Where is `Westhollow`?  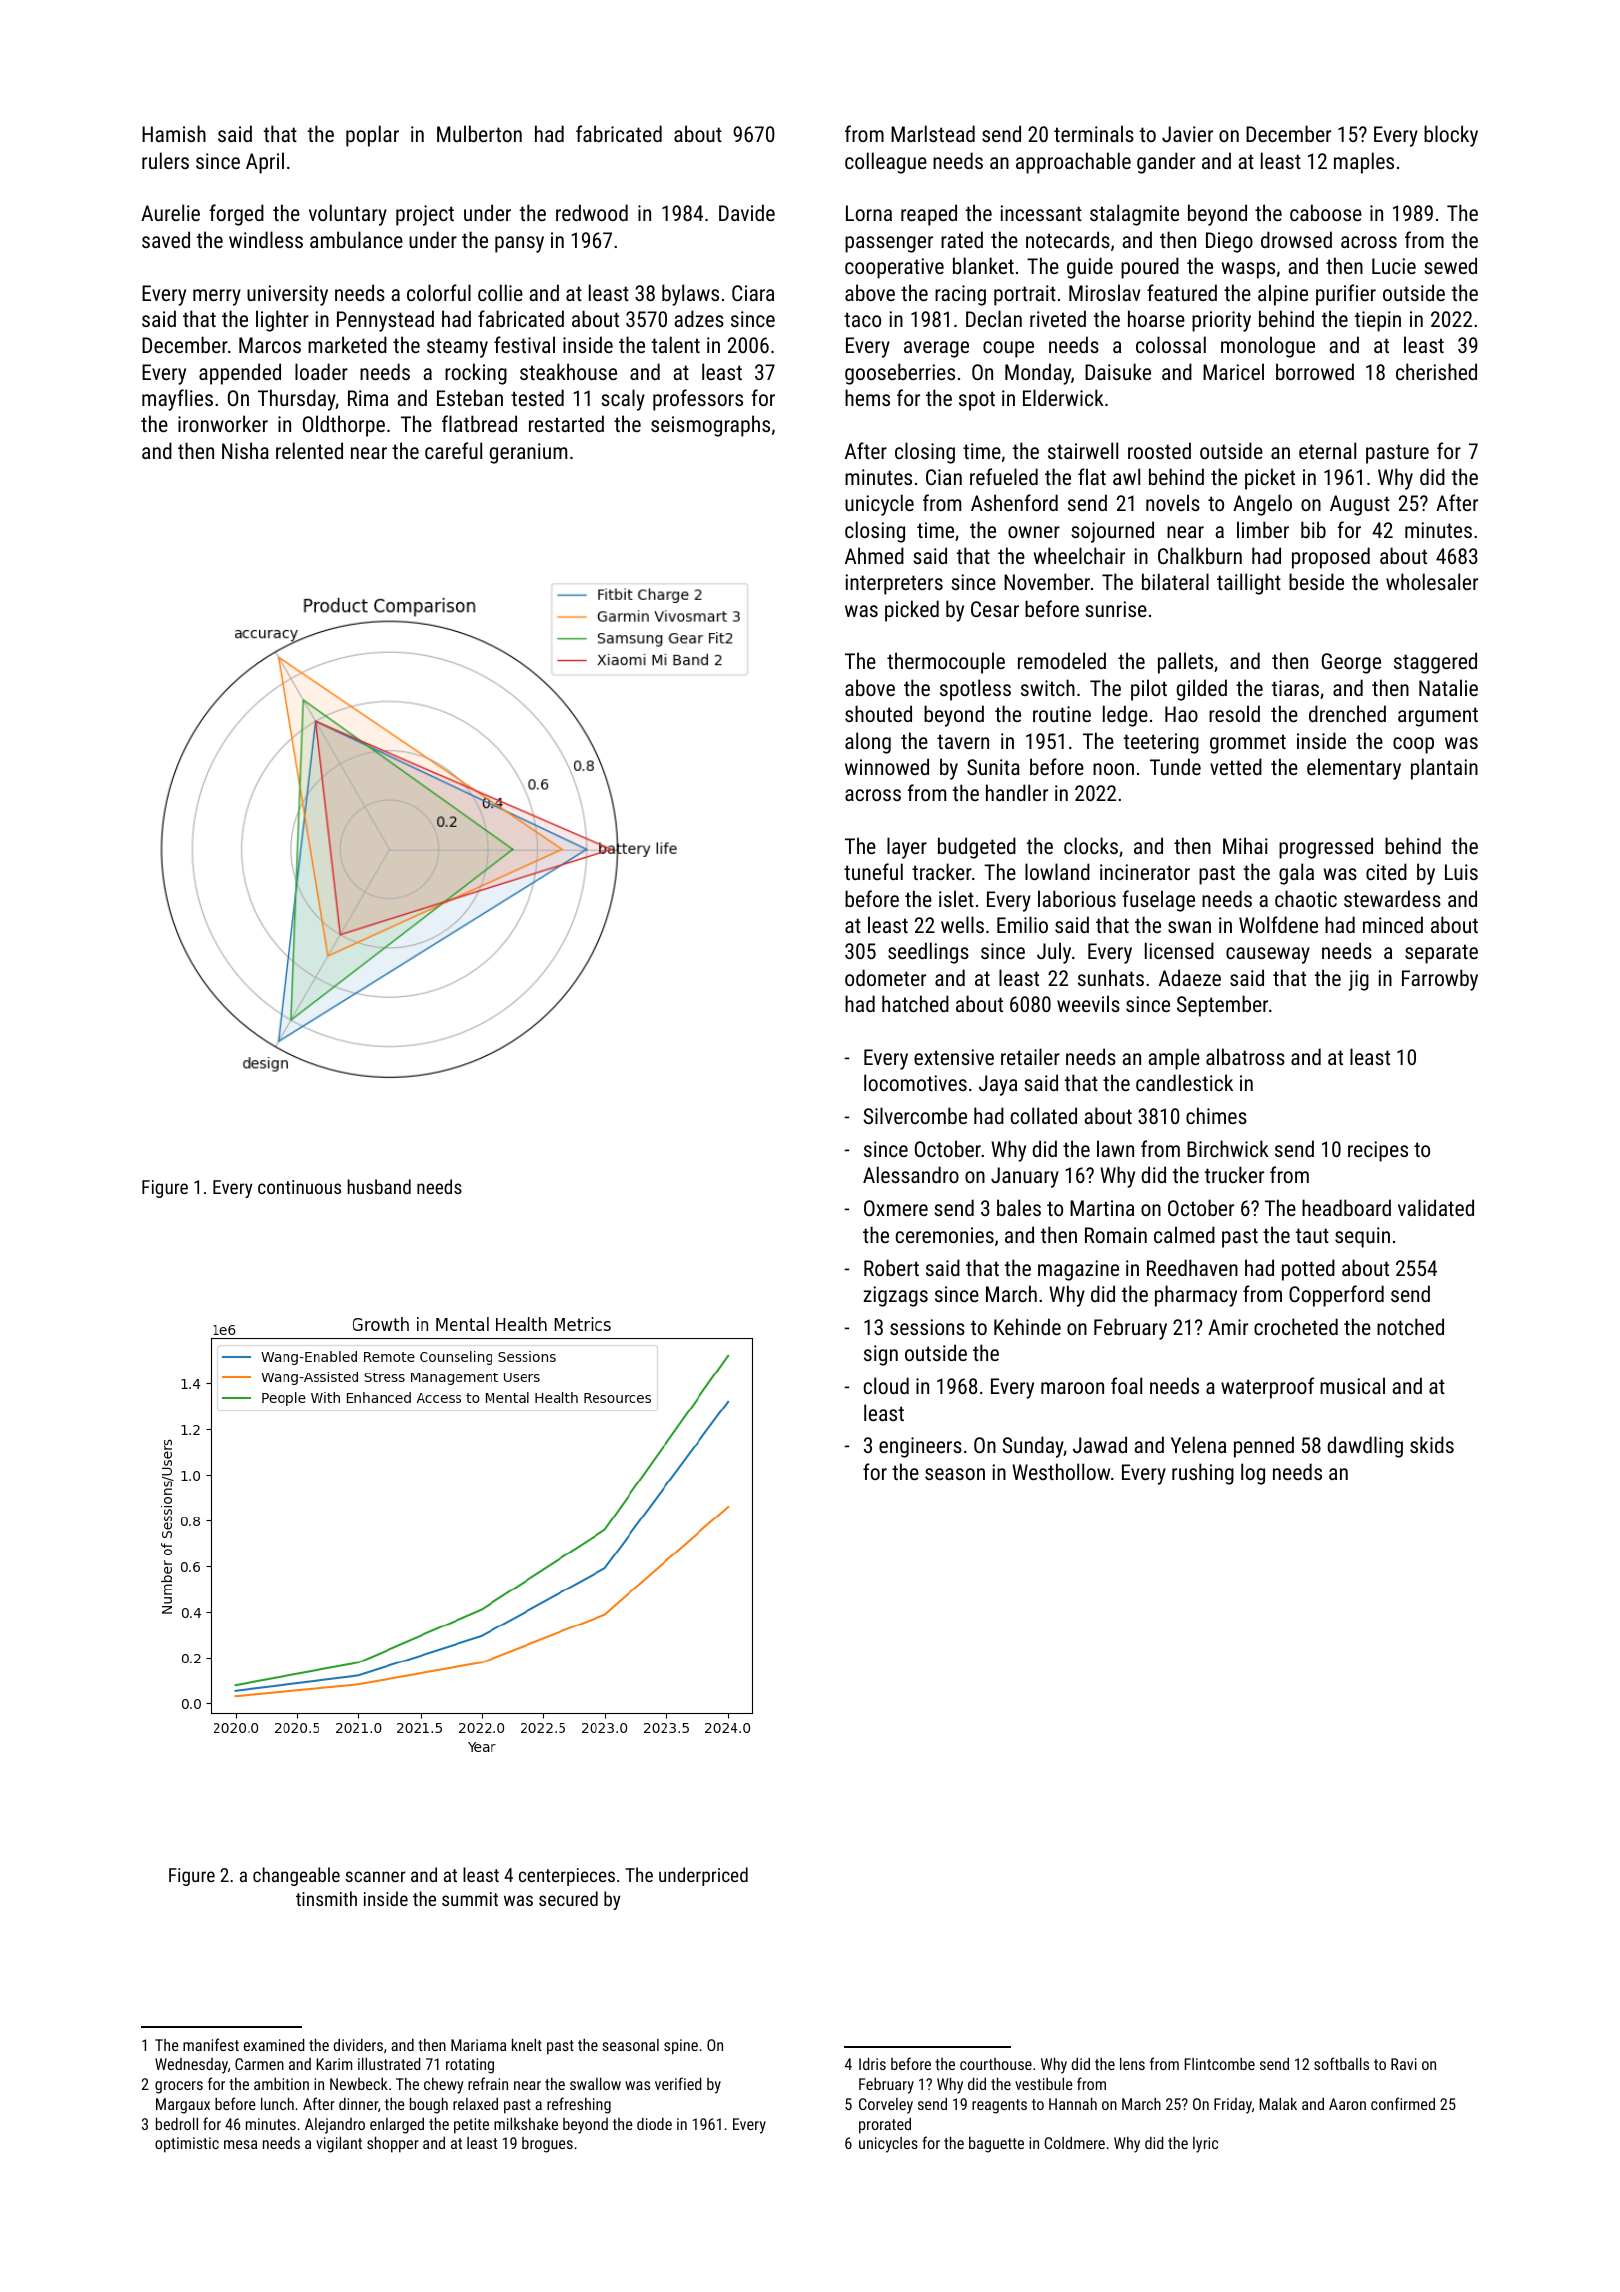 Westhollow is located at coordinates (1061, 1471).
